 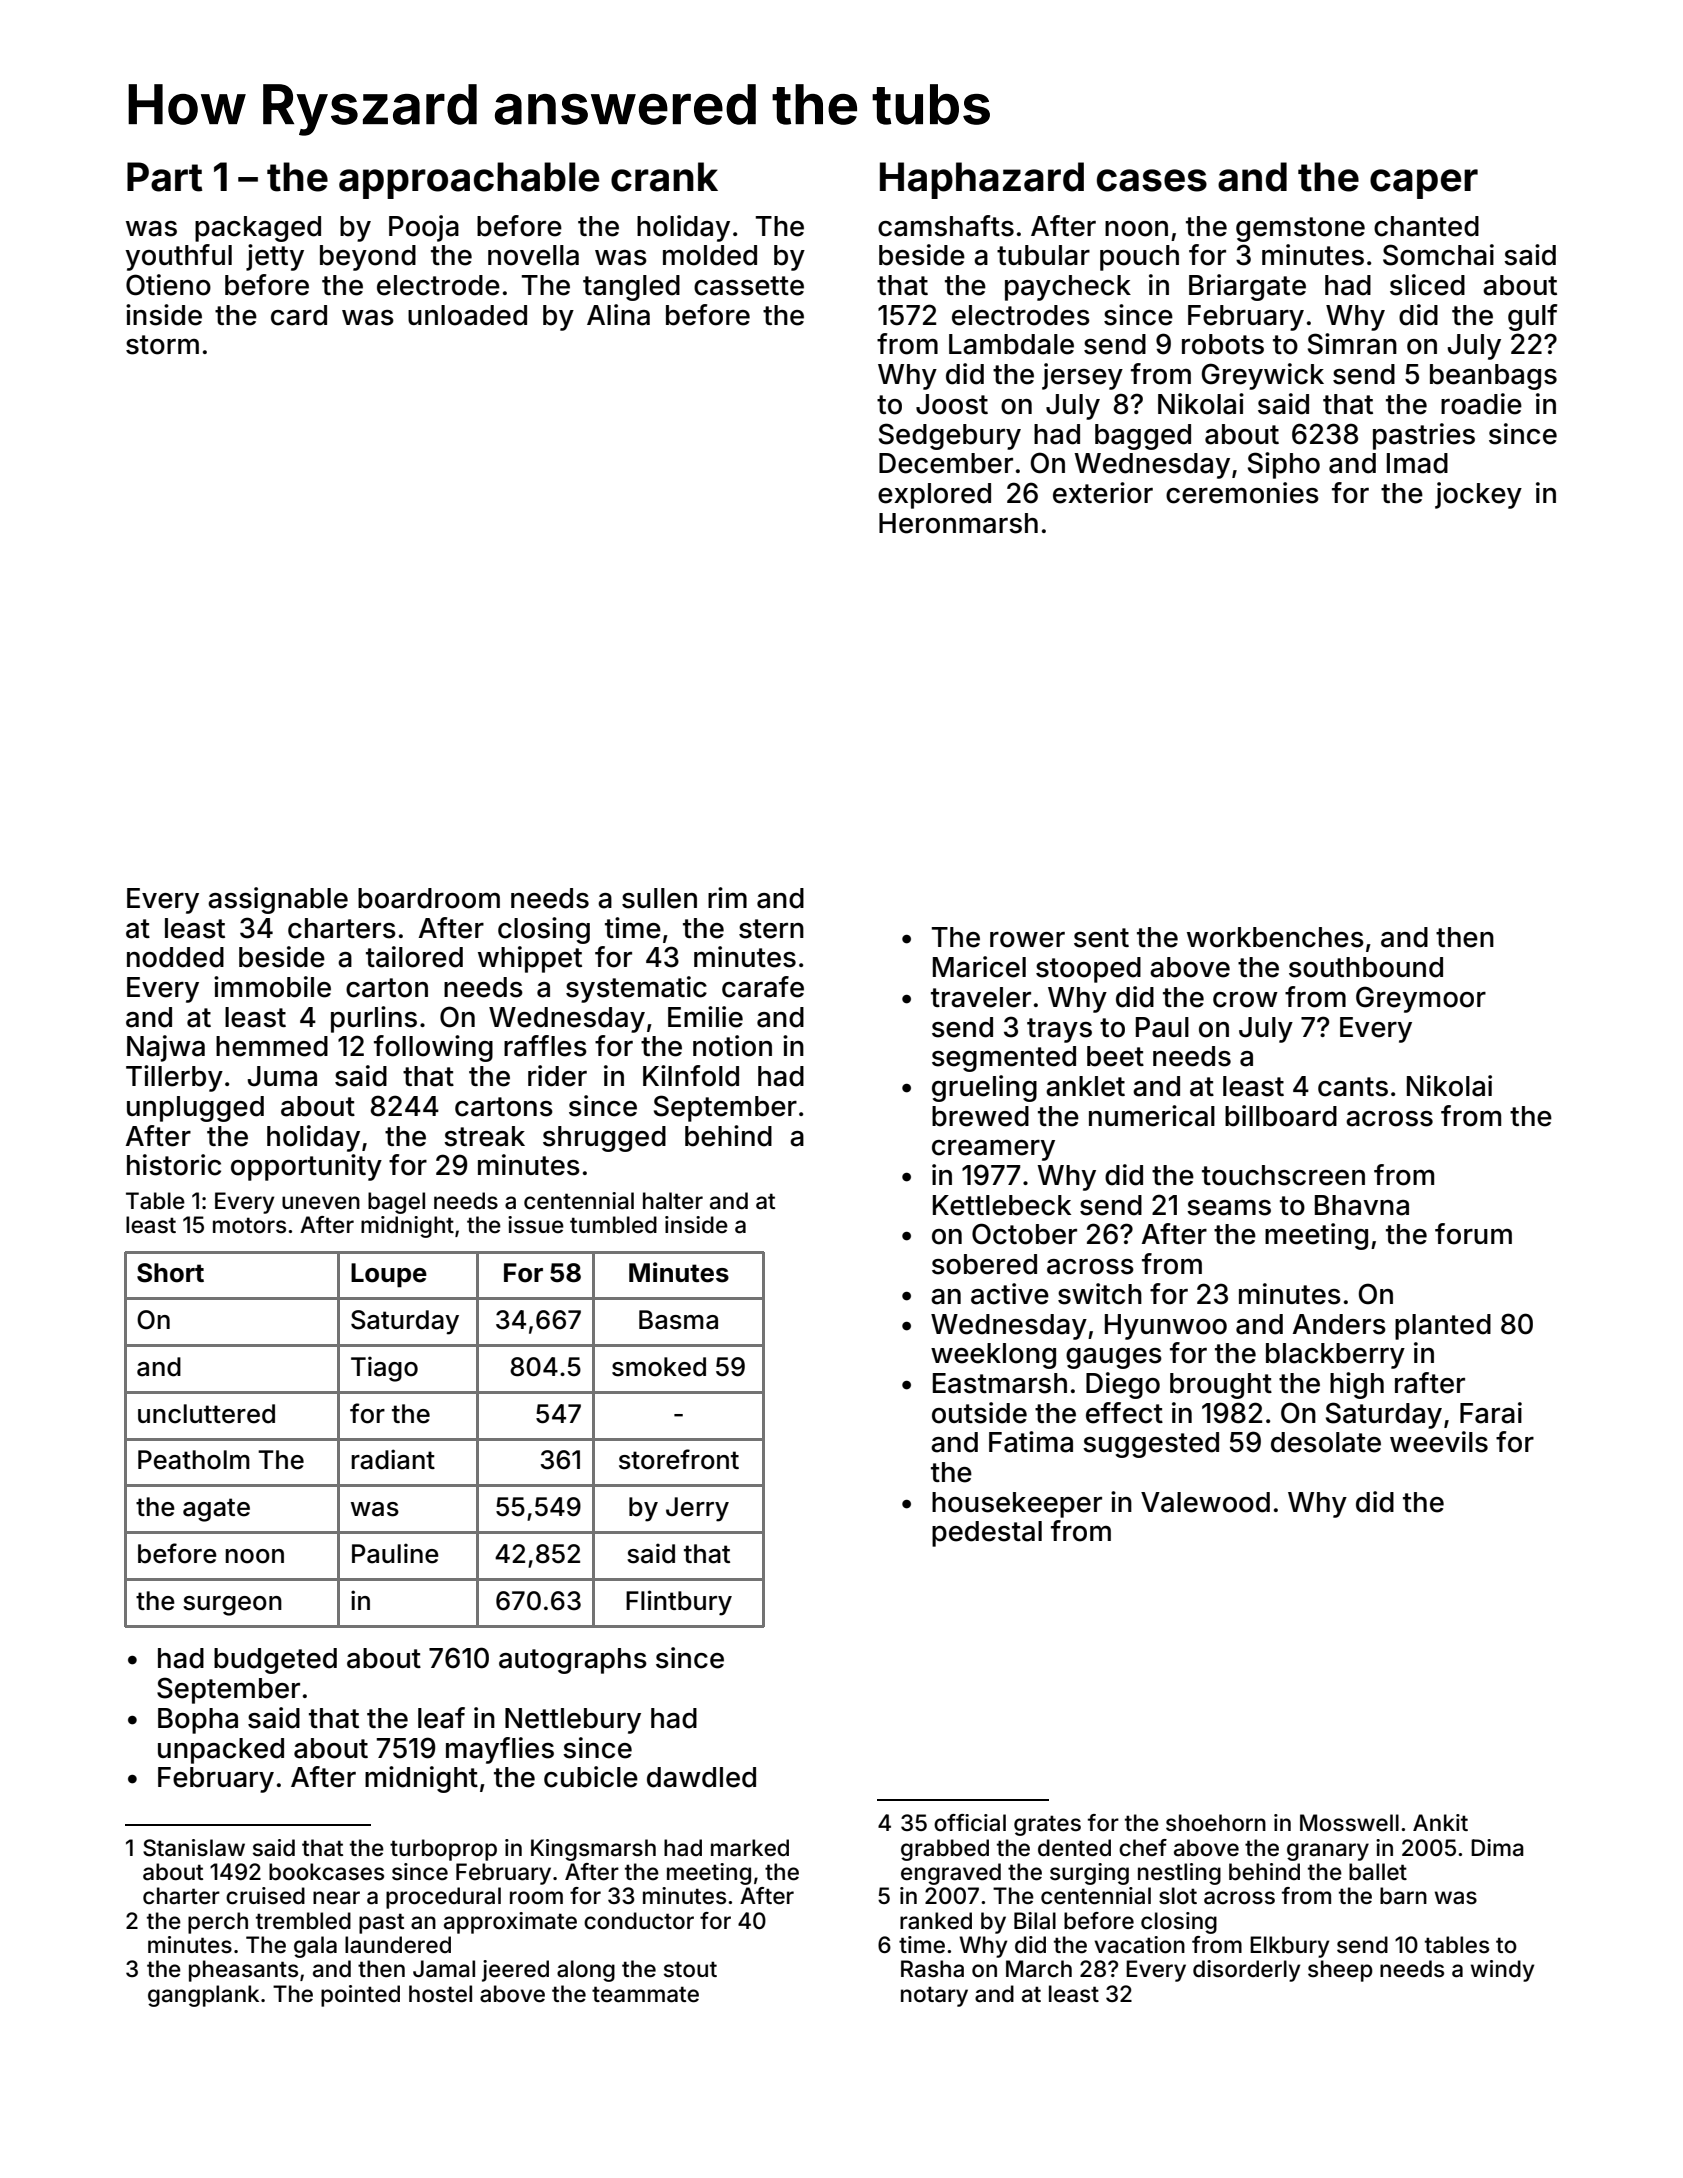 What do you see at coordinates (1284, 465) in the screenshot?
I see `Sipho` at bounding box center [1284, 465].
